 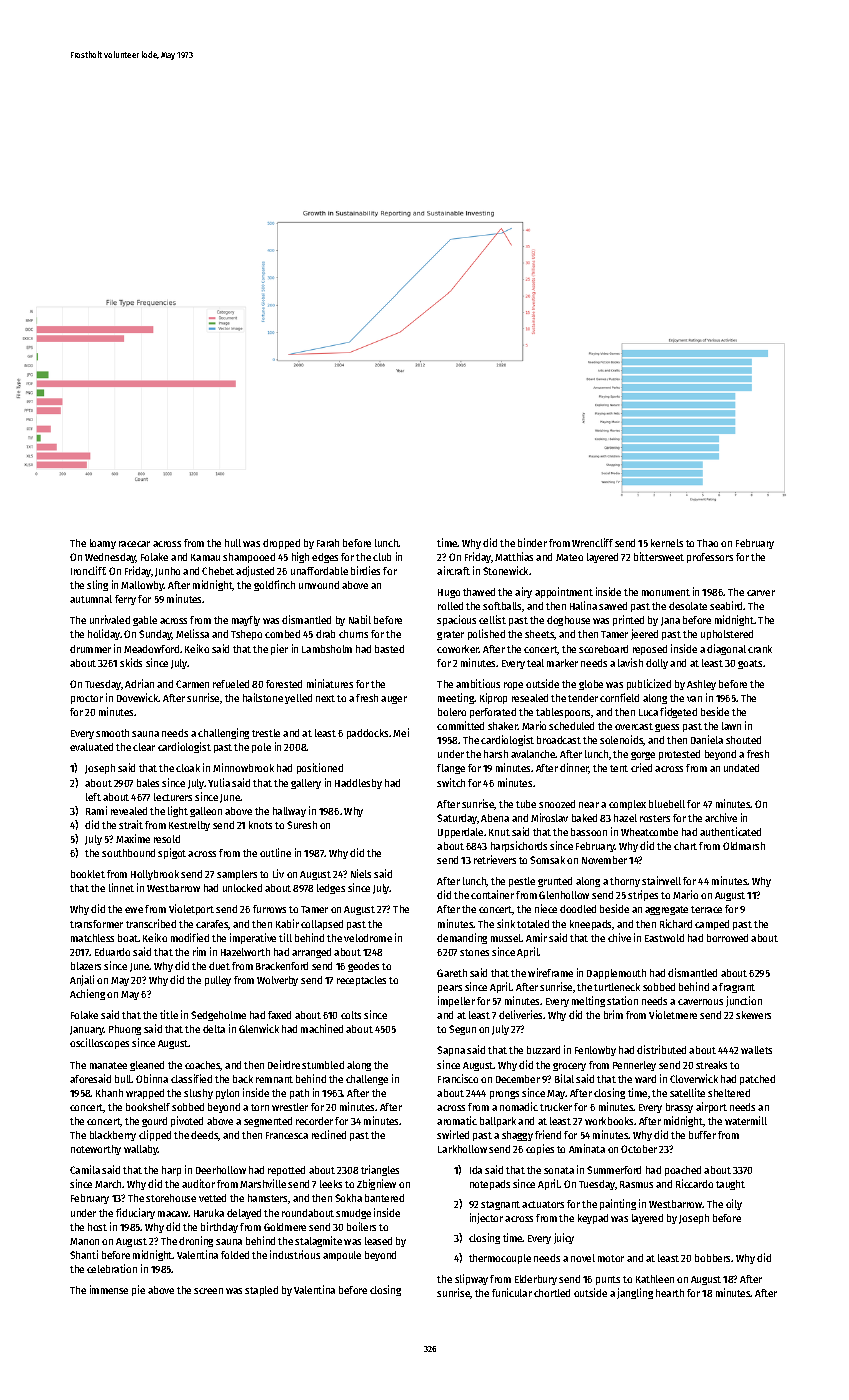 What do you see at coordinates (328, 543) in the document?
I see `Farah` at bounding box center [328, 543].
